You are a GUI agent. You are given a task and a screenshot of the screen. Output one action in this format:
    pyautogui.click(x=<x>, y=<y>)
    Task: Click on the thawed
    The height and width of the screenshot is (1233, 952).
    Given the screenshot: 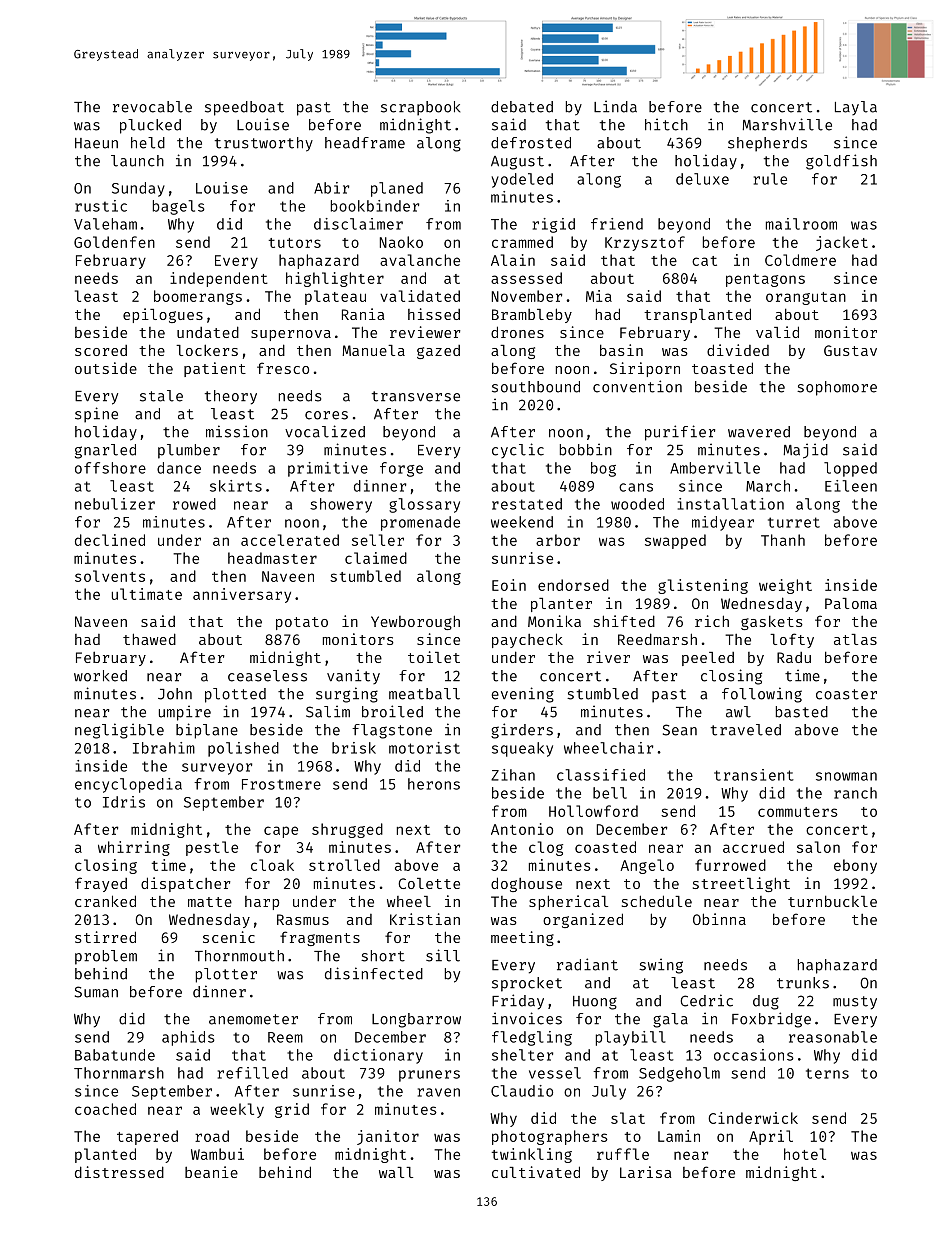 What is the action you would take?
    pyautogui.click(x=149, y=639)
